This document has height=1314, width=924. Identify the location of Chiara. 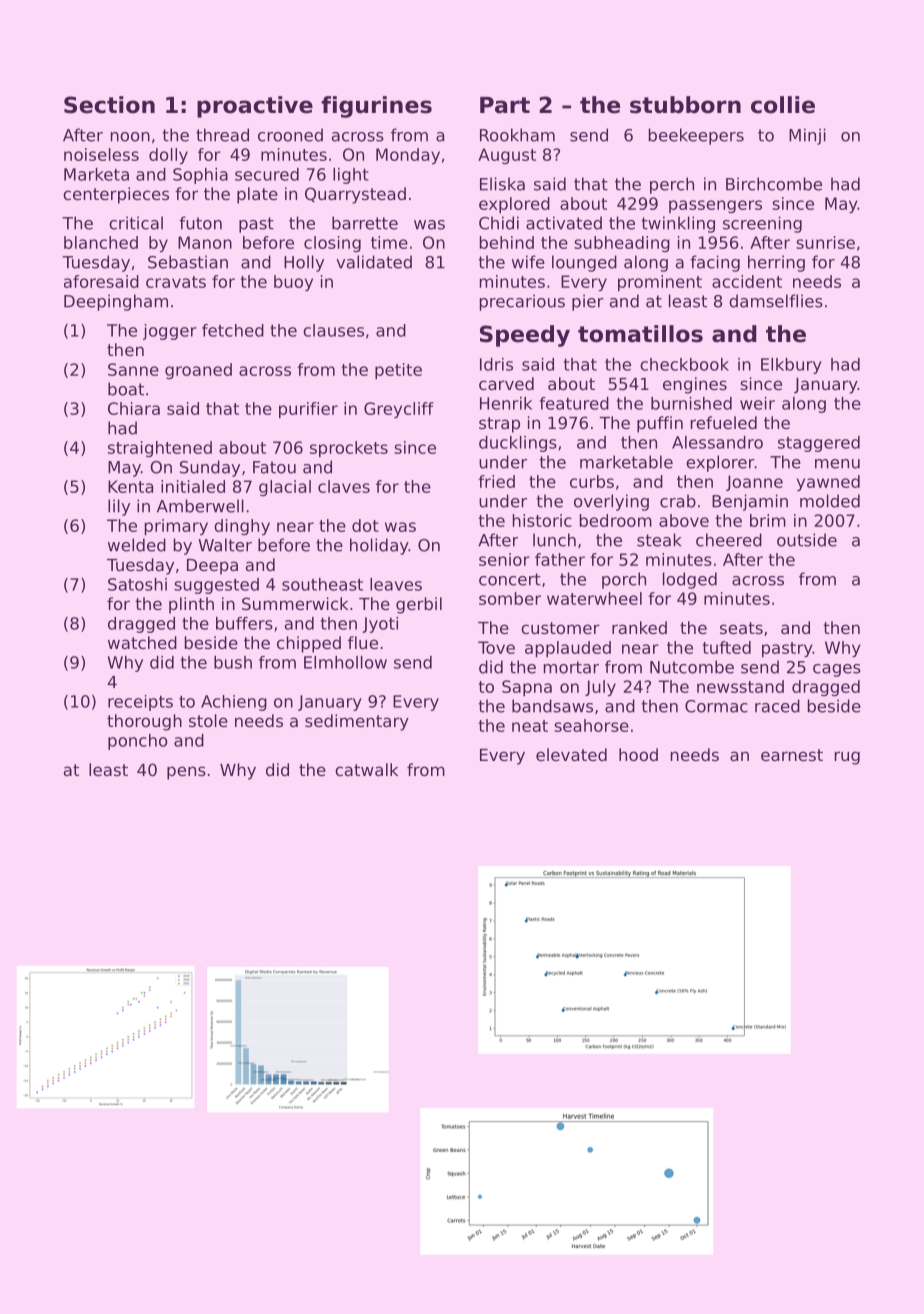
(134, 408).
